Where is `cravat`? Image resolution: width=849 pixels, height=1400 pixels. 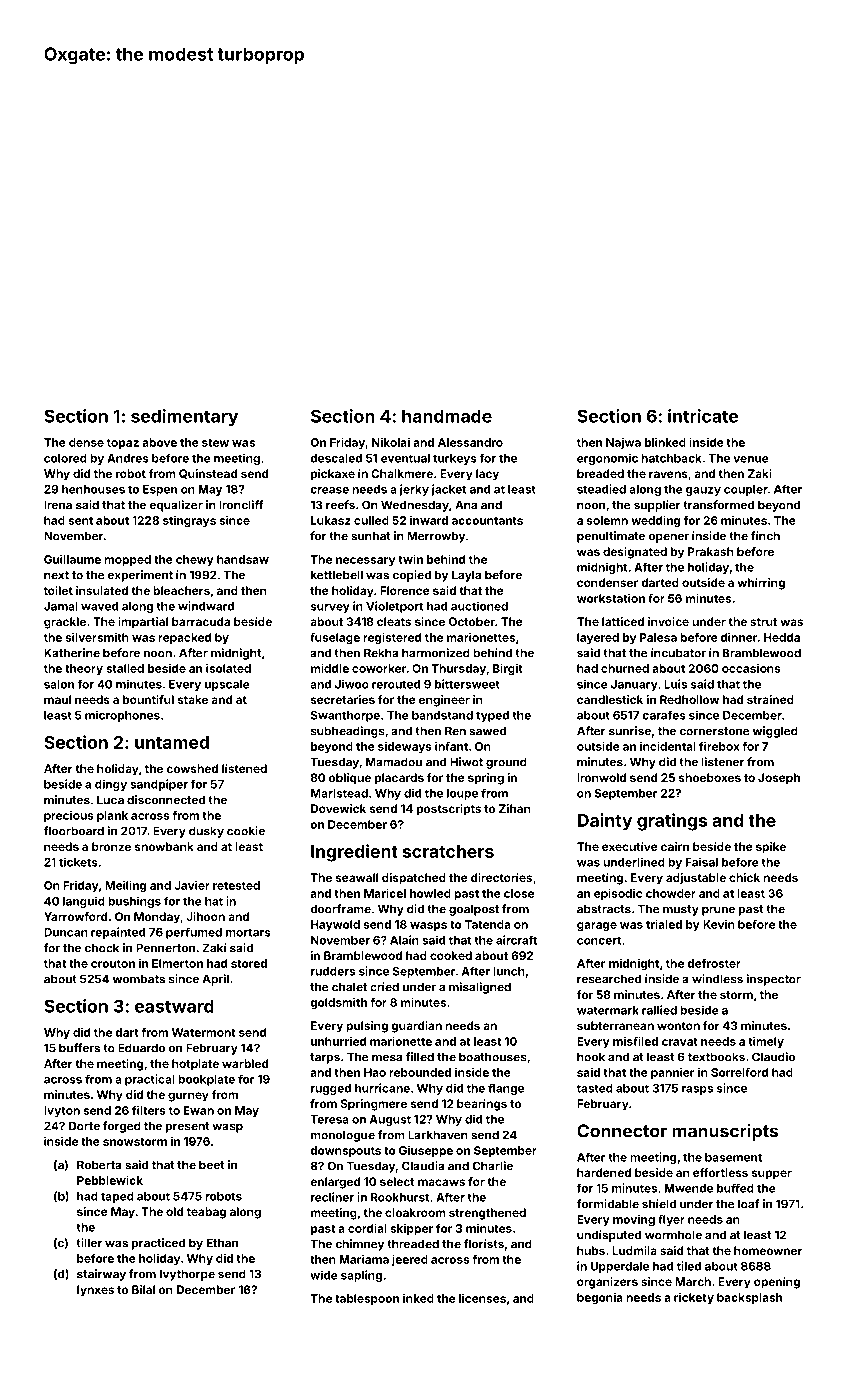 cravat is located at coordinates (680, 1042).
